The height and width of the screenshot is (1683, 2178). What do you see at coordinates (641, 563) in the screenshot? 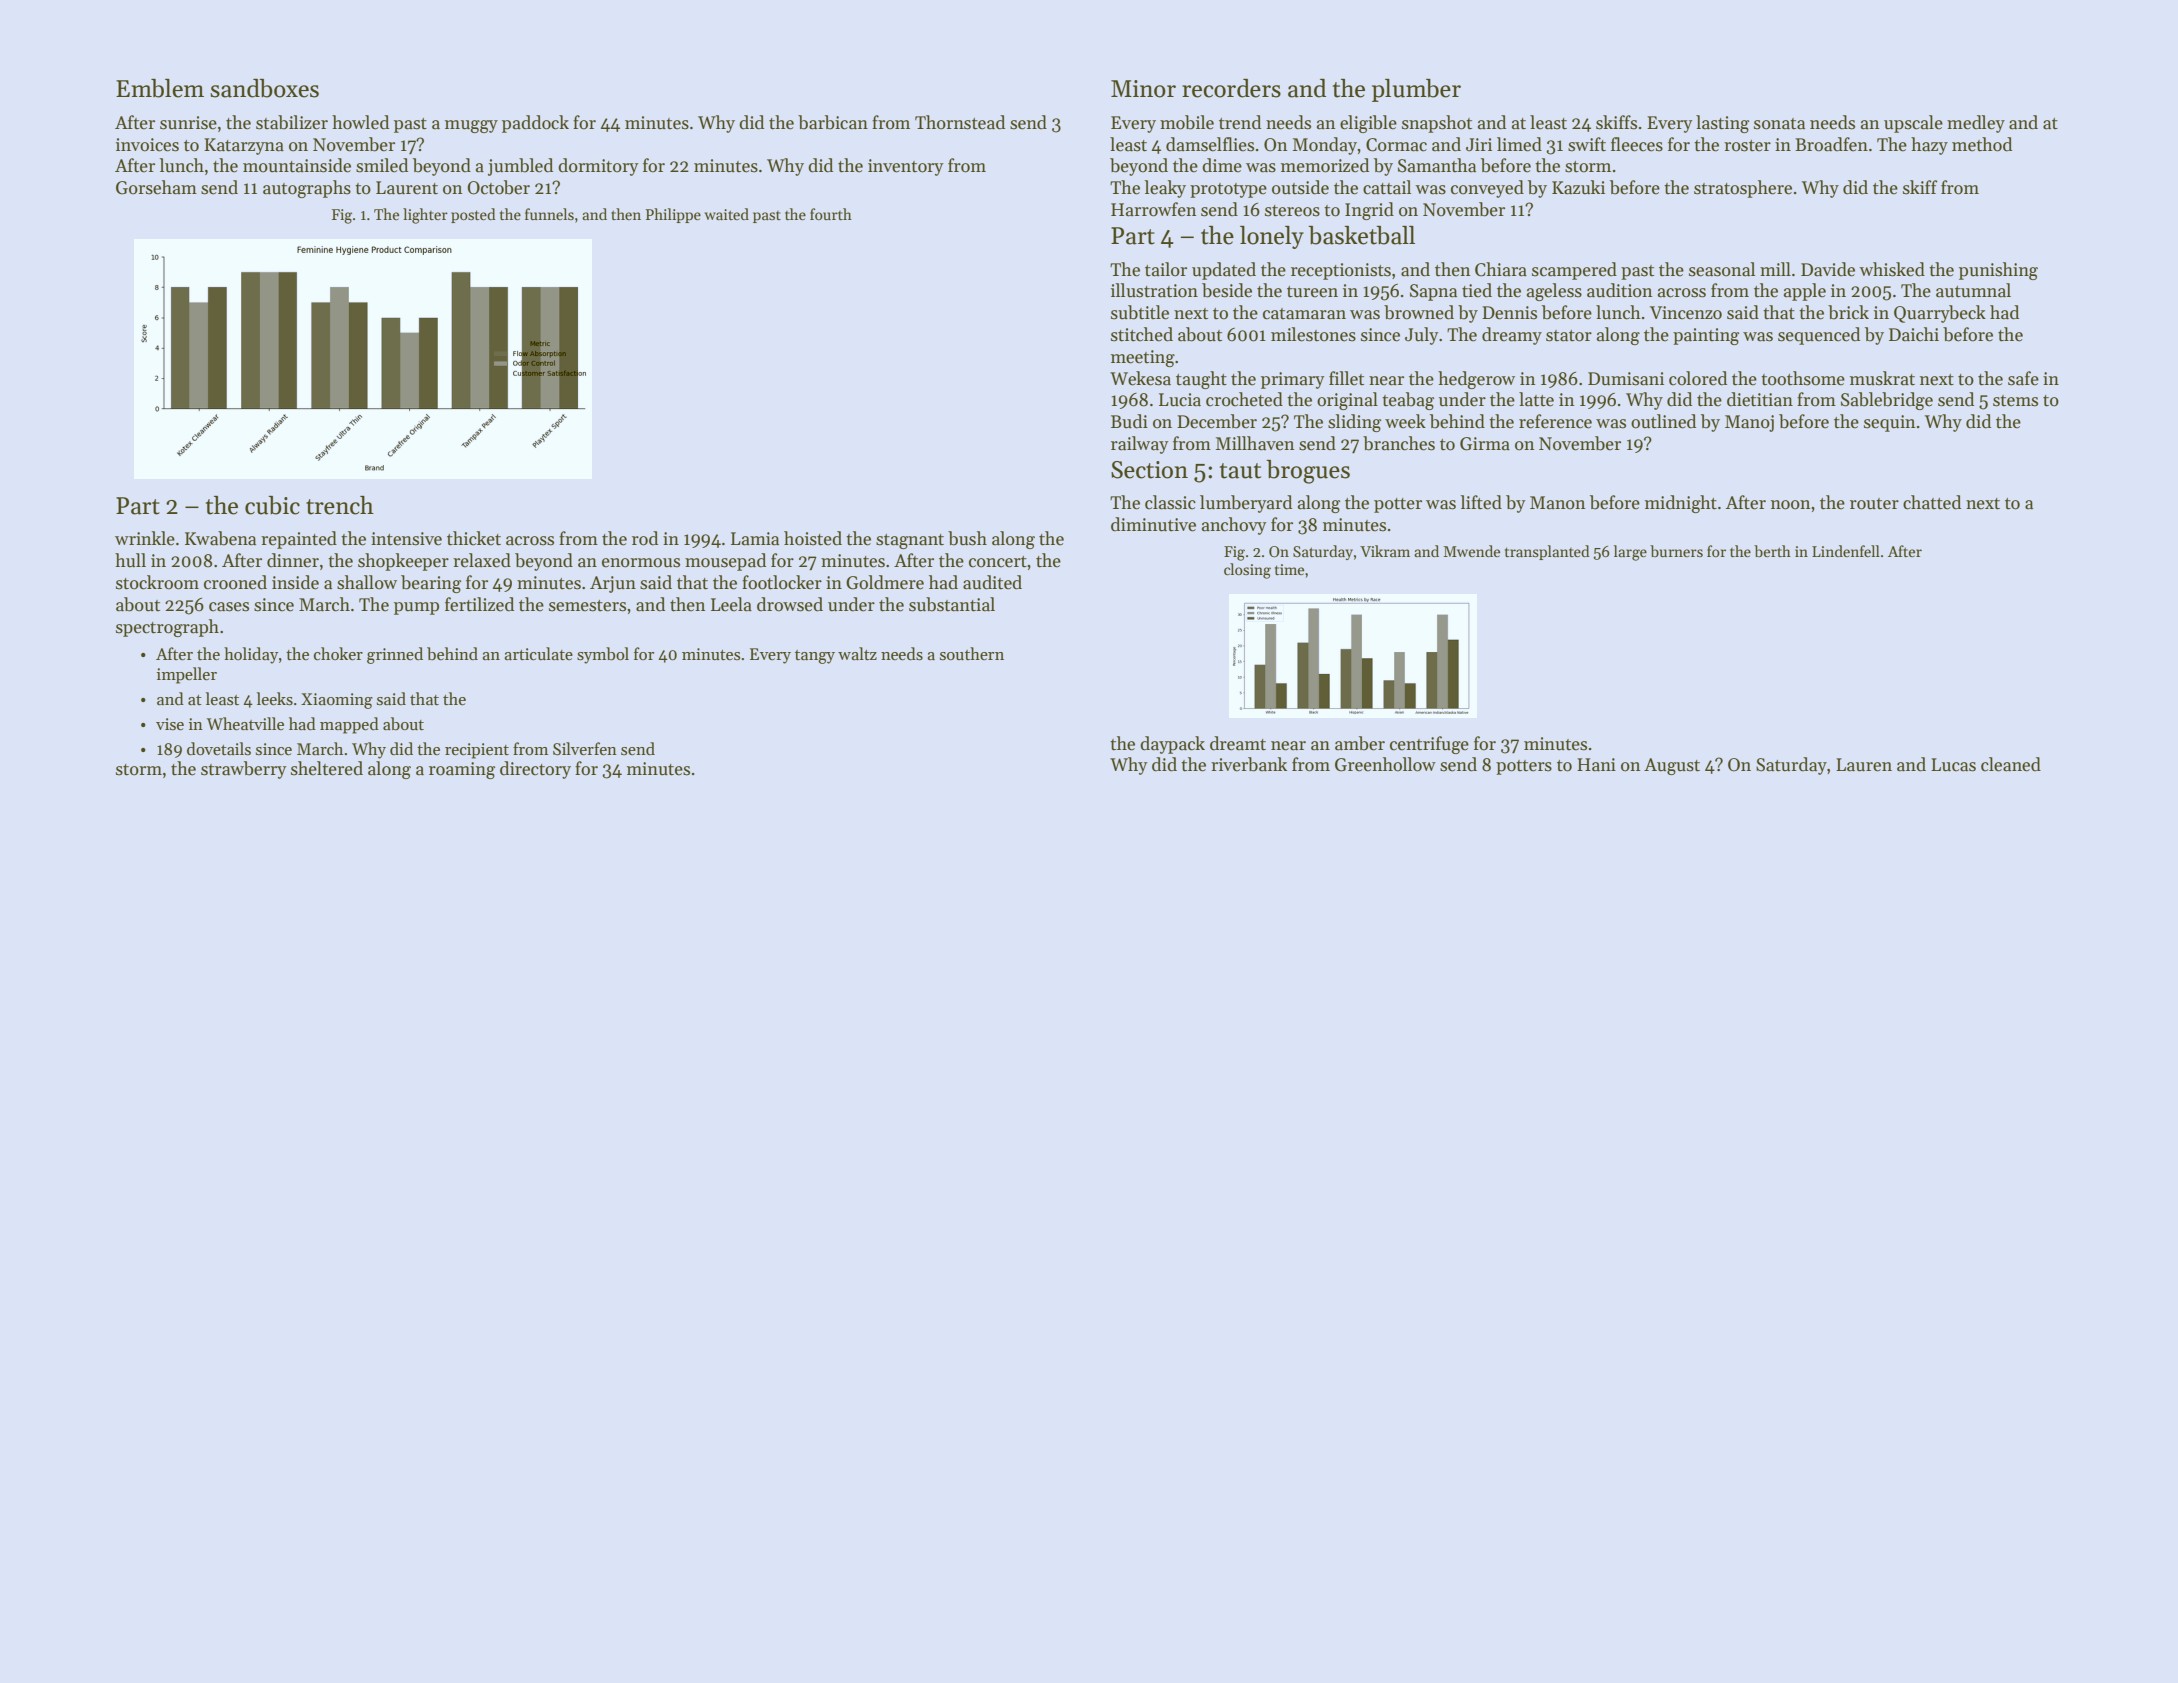
I see `enormous` at bounding box center [641, 563].
